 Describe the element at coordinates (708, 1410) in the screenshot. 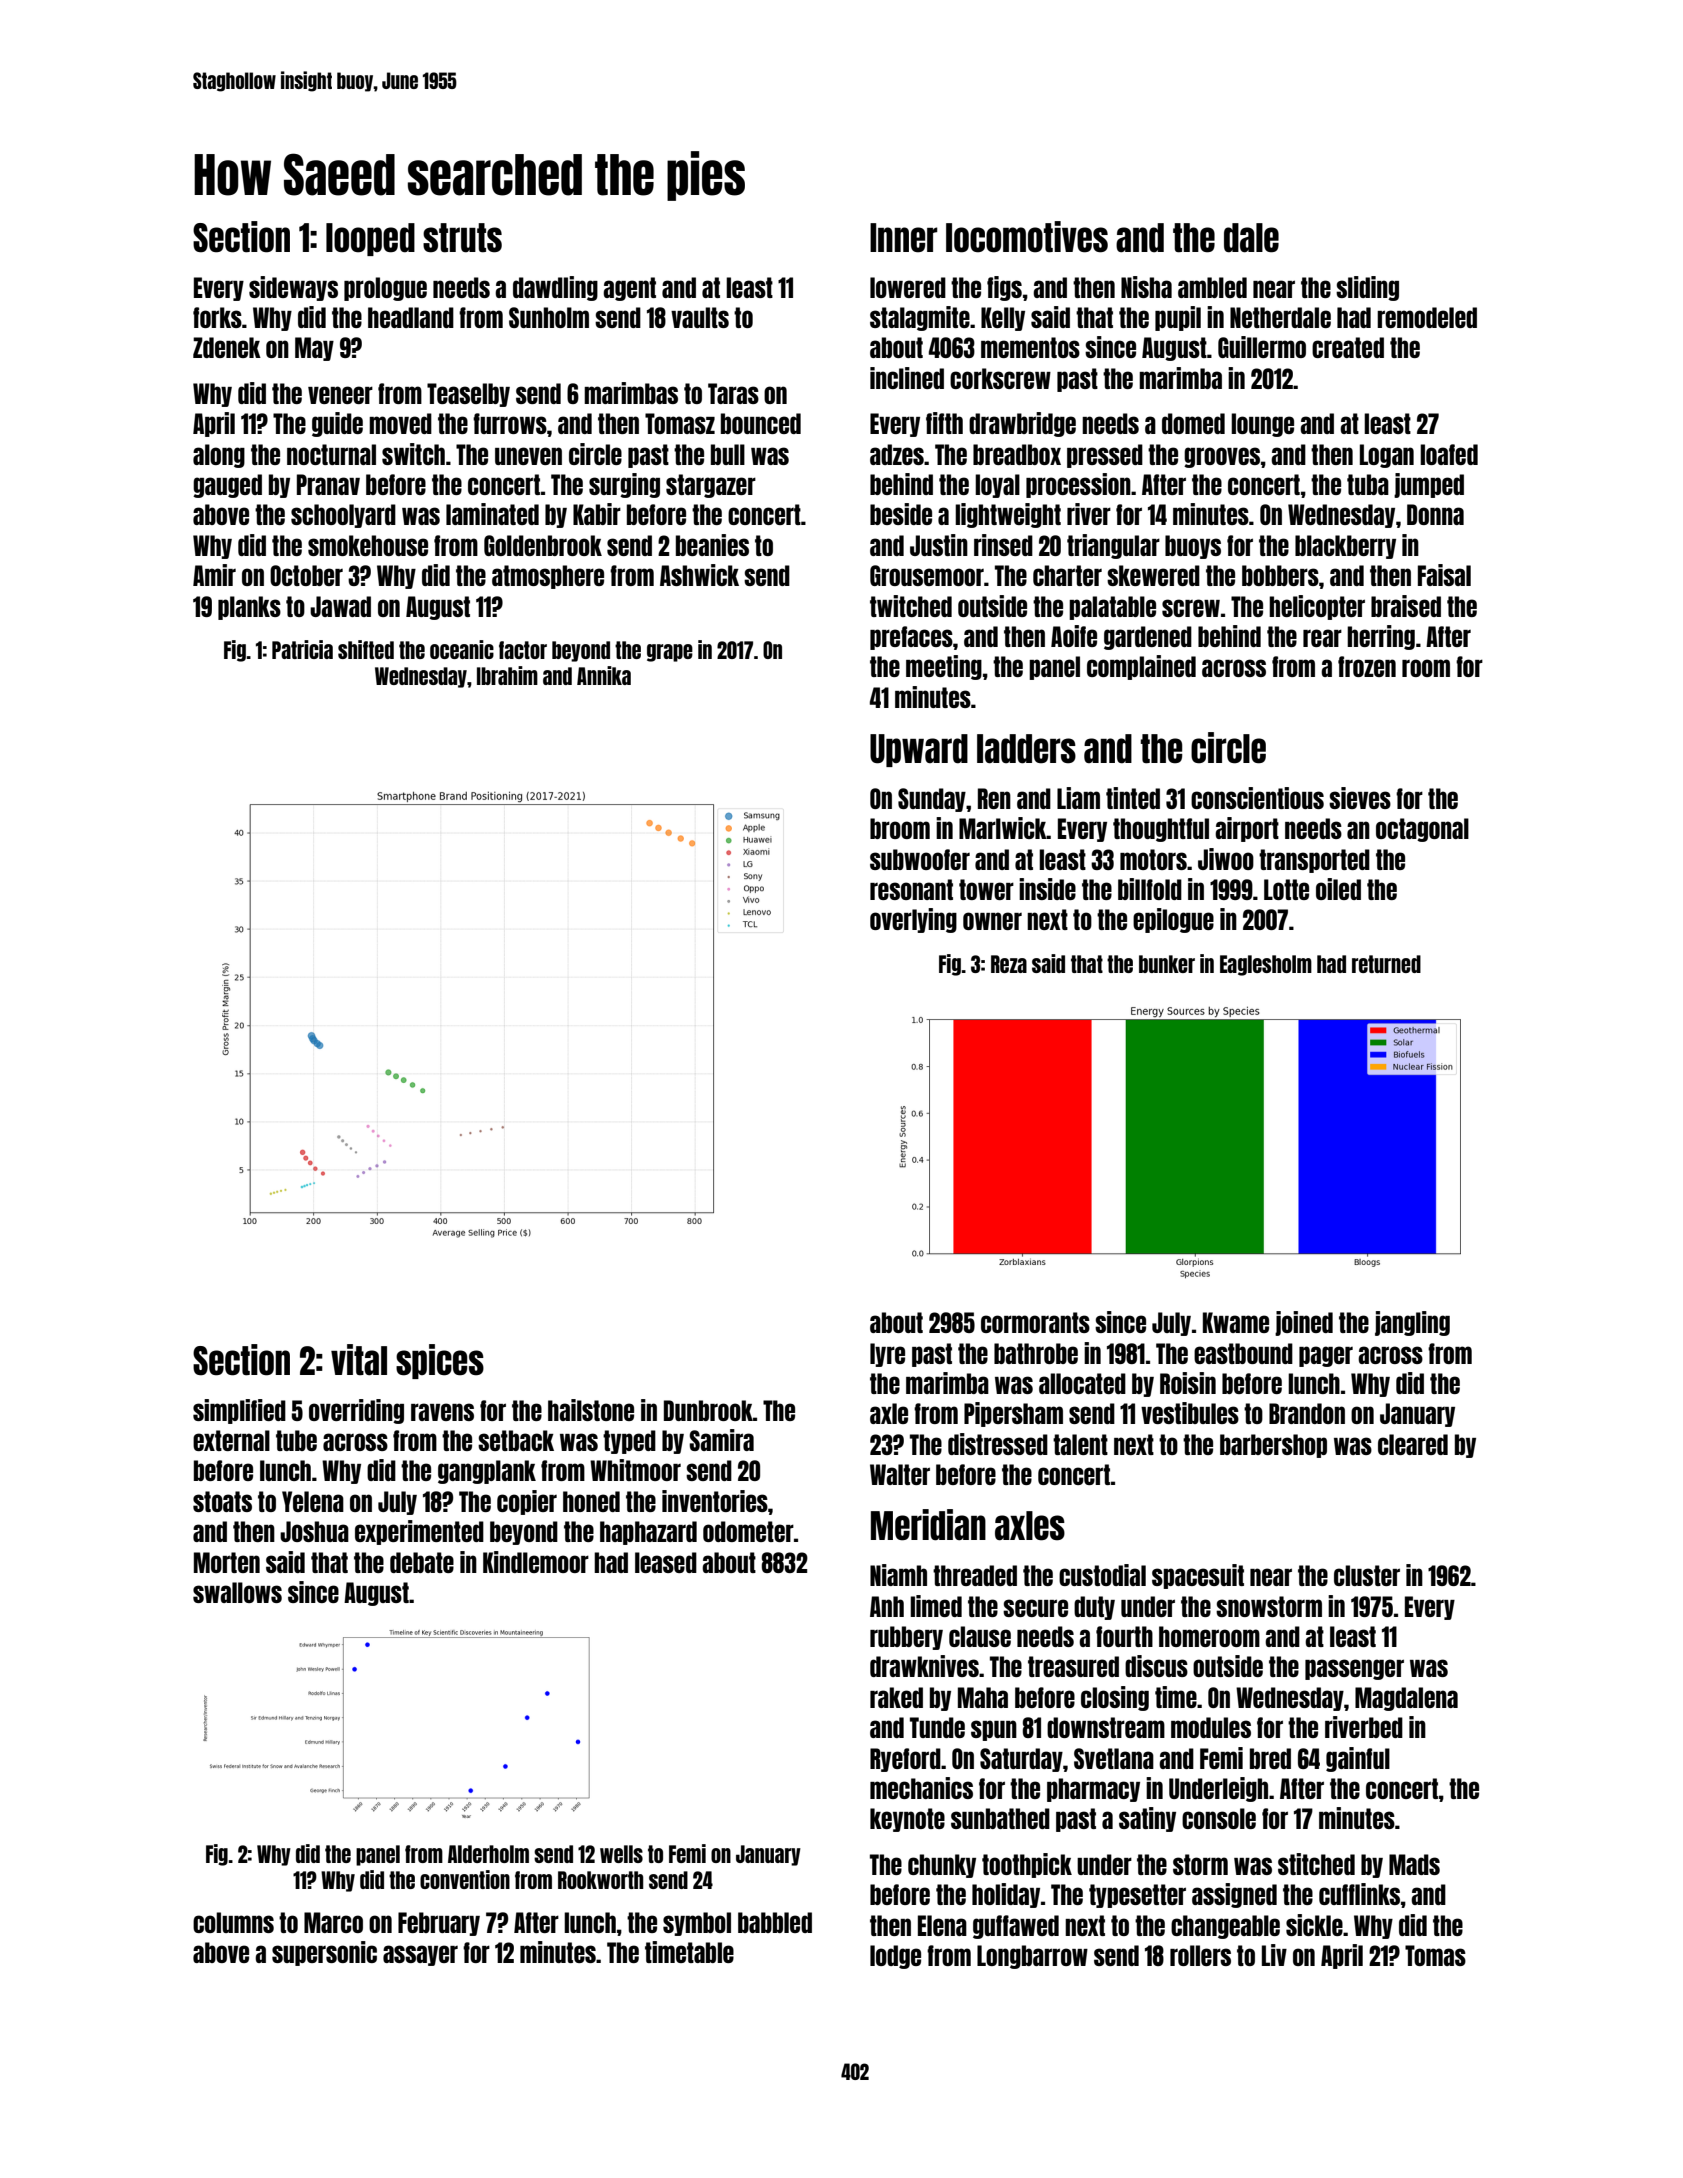

I see `Dunbrook` at that location.
